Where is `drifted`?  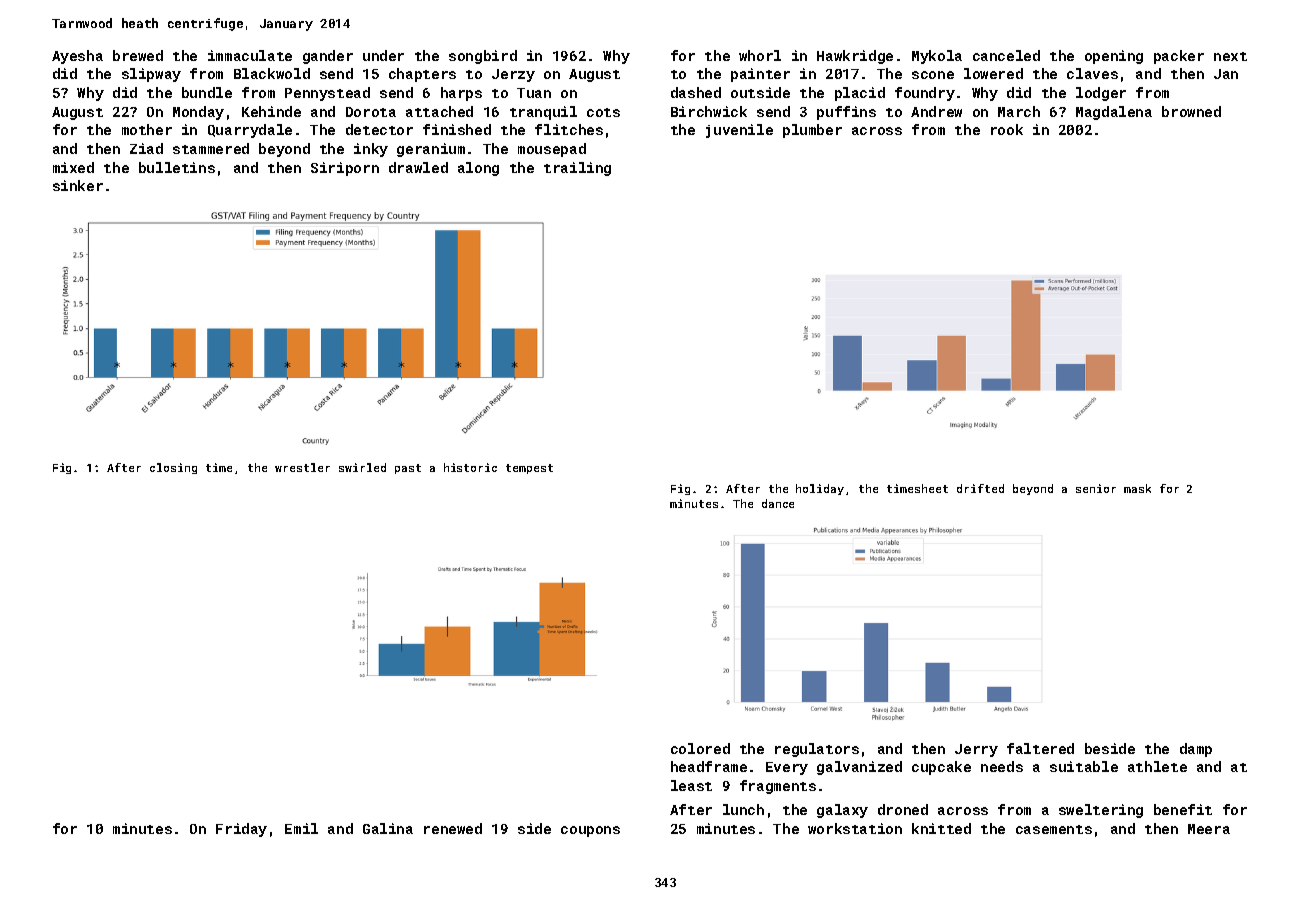
drifted is located at coordinates (980, 488).
